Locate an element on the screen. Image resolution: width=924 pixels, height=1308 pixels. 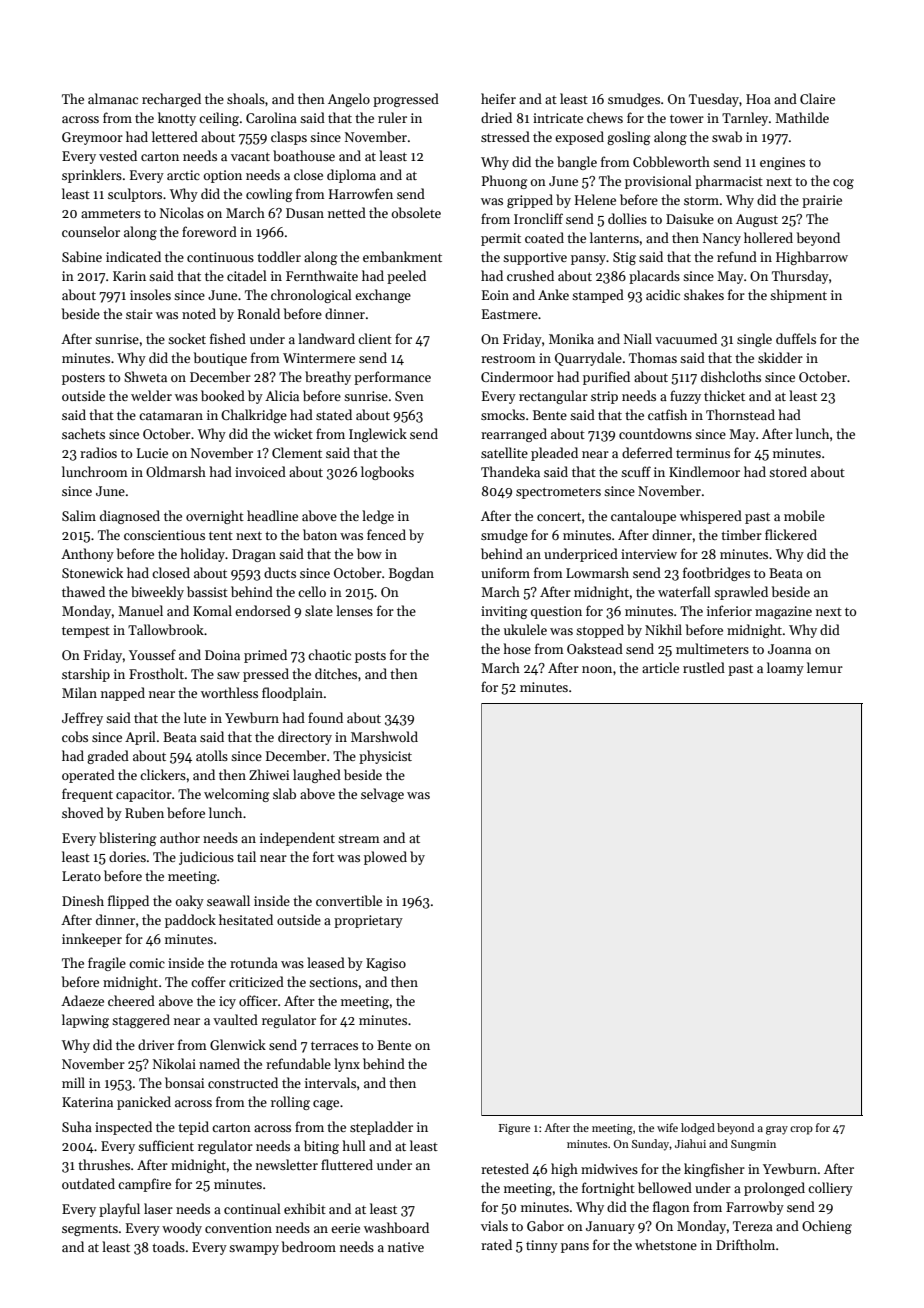
article is located at coordinates (660, 667).
